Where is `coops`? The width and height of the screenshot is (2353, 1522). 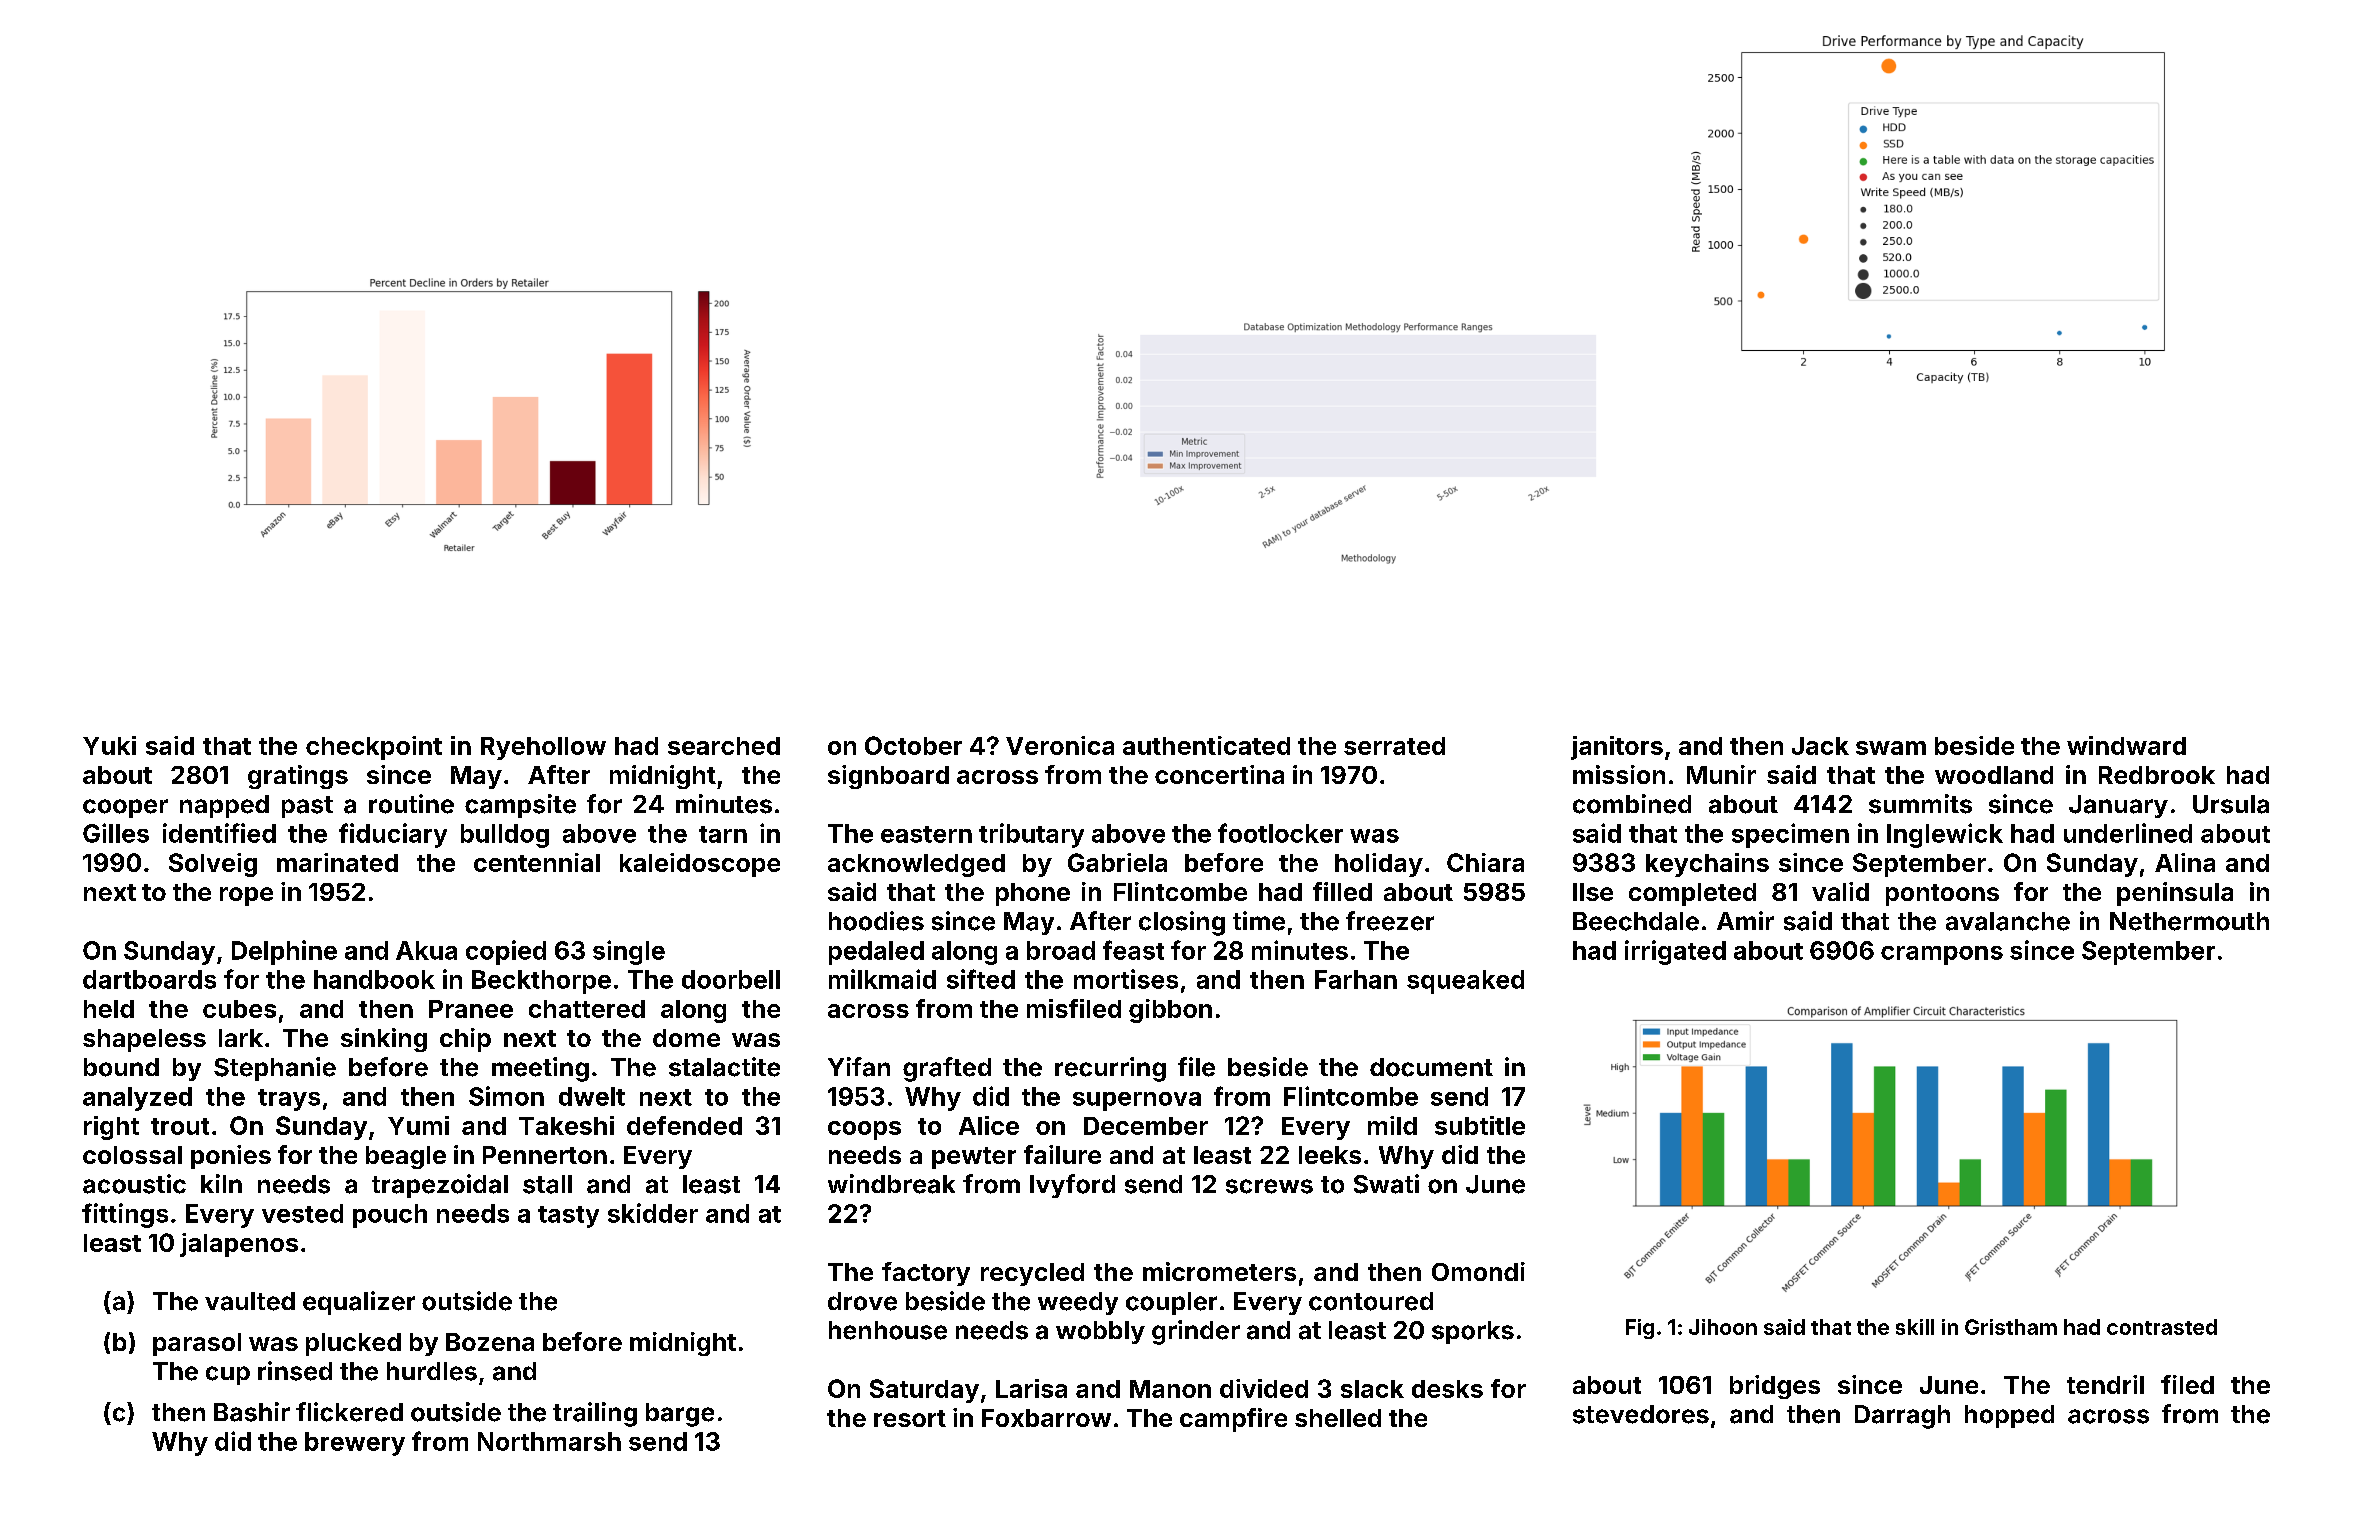
coops is located at coordinates (864, 1130).
